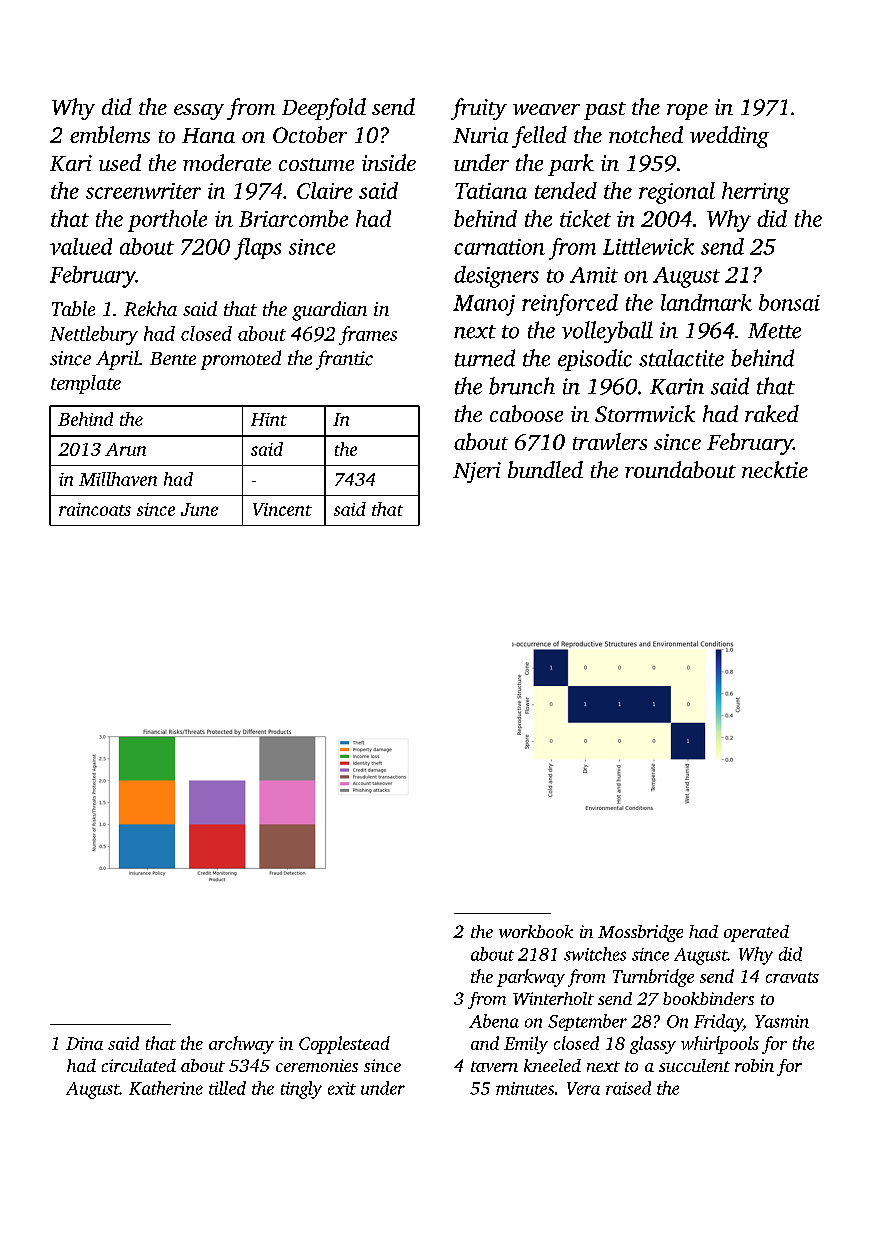  I want to click on raincoats, so click(95, 509).
